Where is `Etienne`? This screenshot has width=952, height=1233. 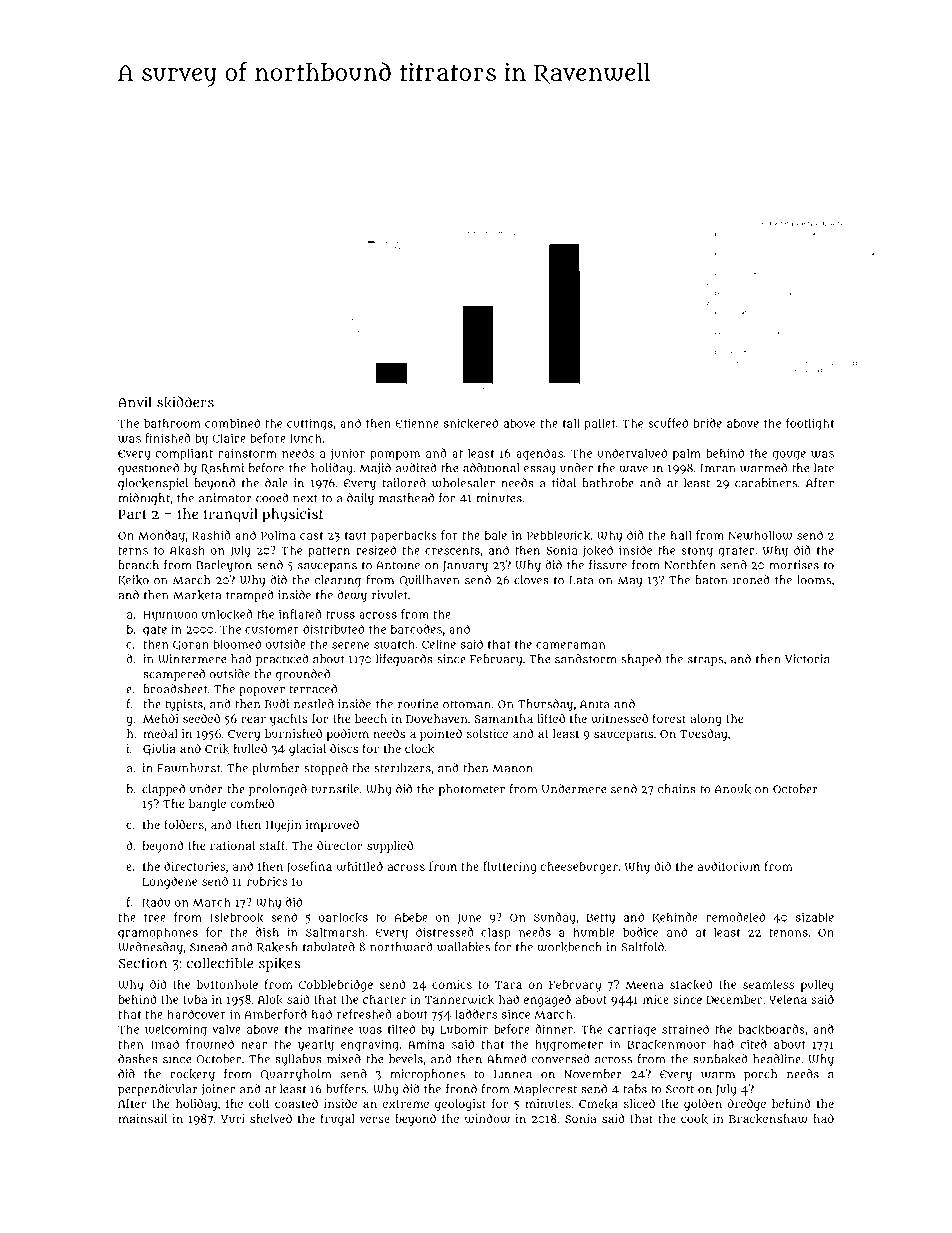 Etienne is located at coordinates (417, 423).
